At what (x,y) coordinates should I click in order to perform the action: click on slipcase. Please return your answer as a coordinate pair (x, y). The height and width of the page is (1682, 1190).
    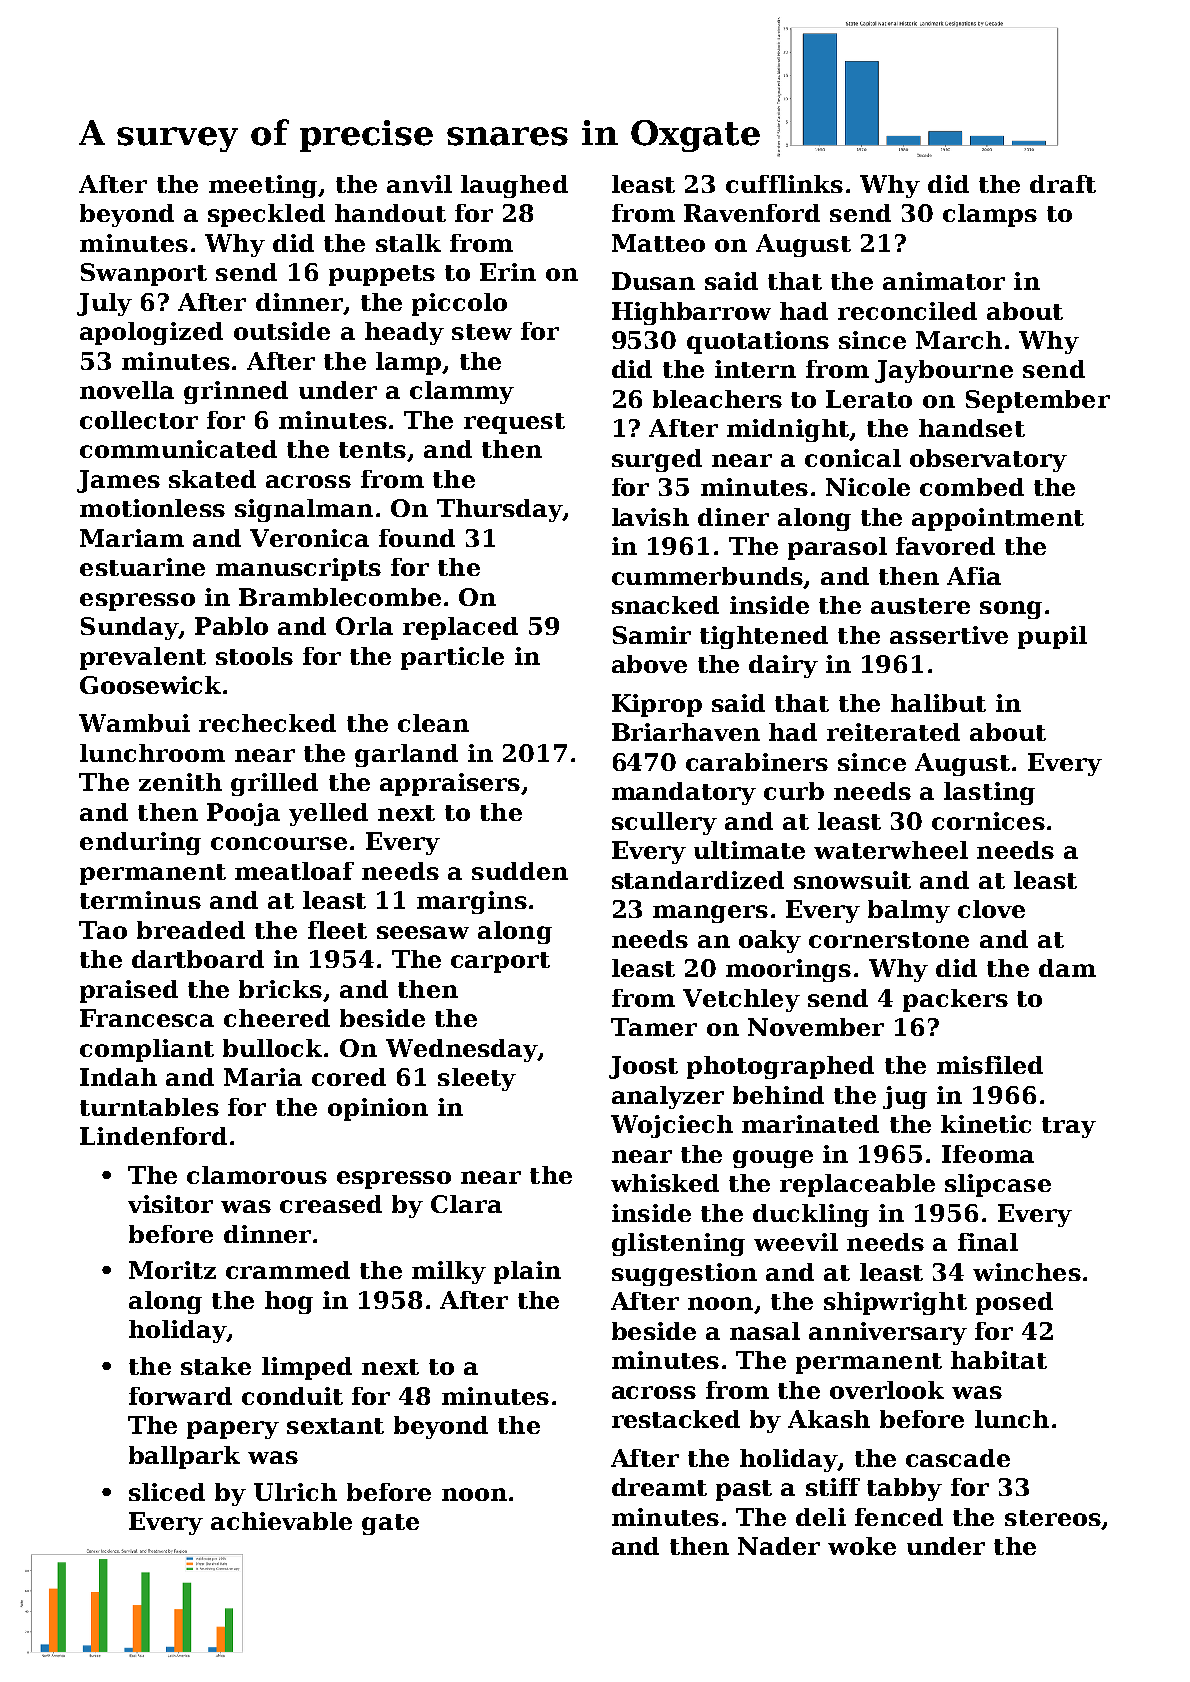
    Looking at the image, I should click on (998, 1185).
